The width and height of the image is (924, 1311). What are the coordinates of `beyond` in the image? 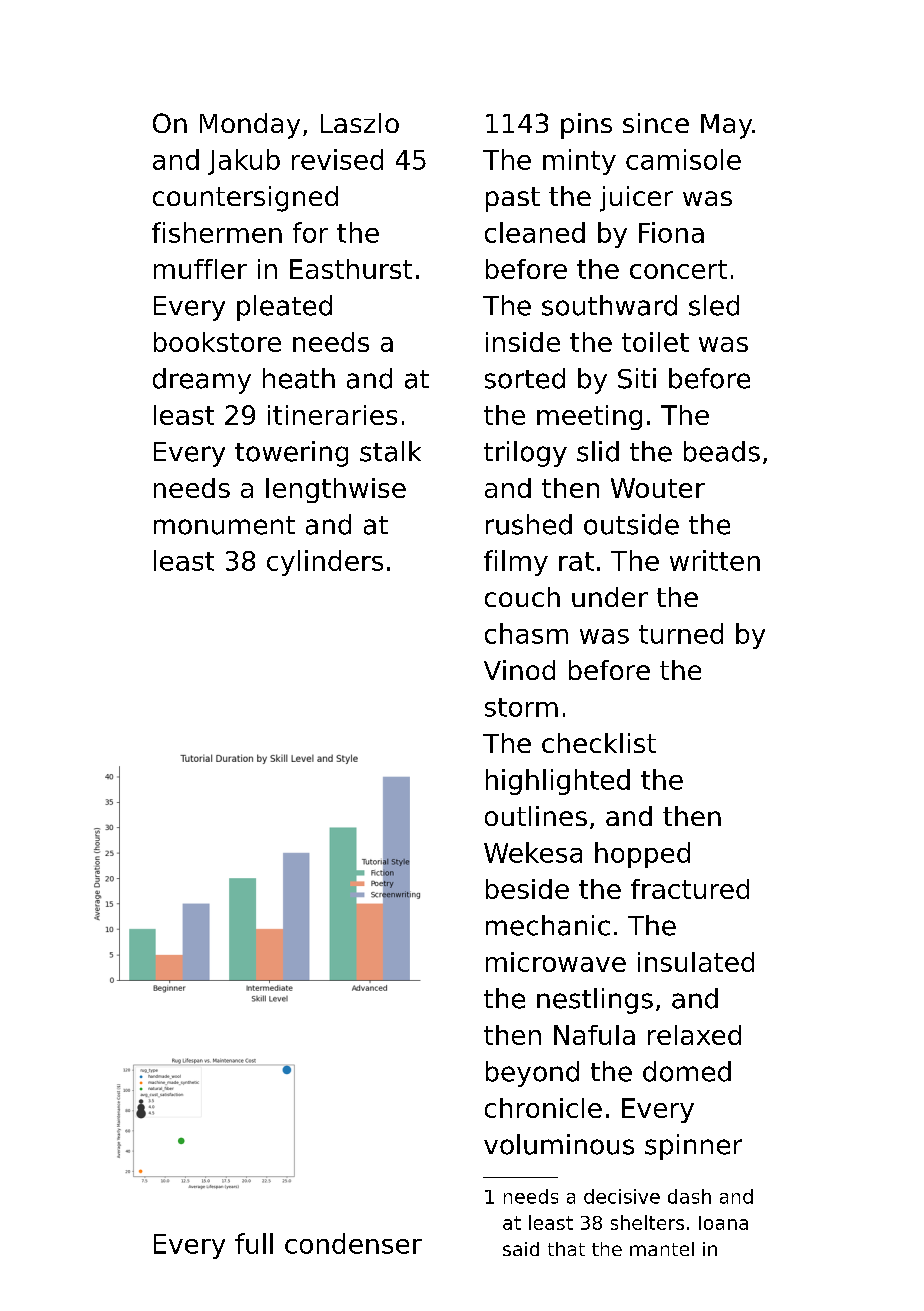 It's located at (532, 1074).
